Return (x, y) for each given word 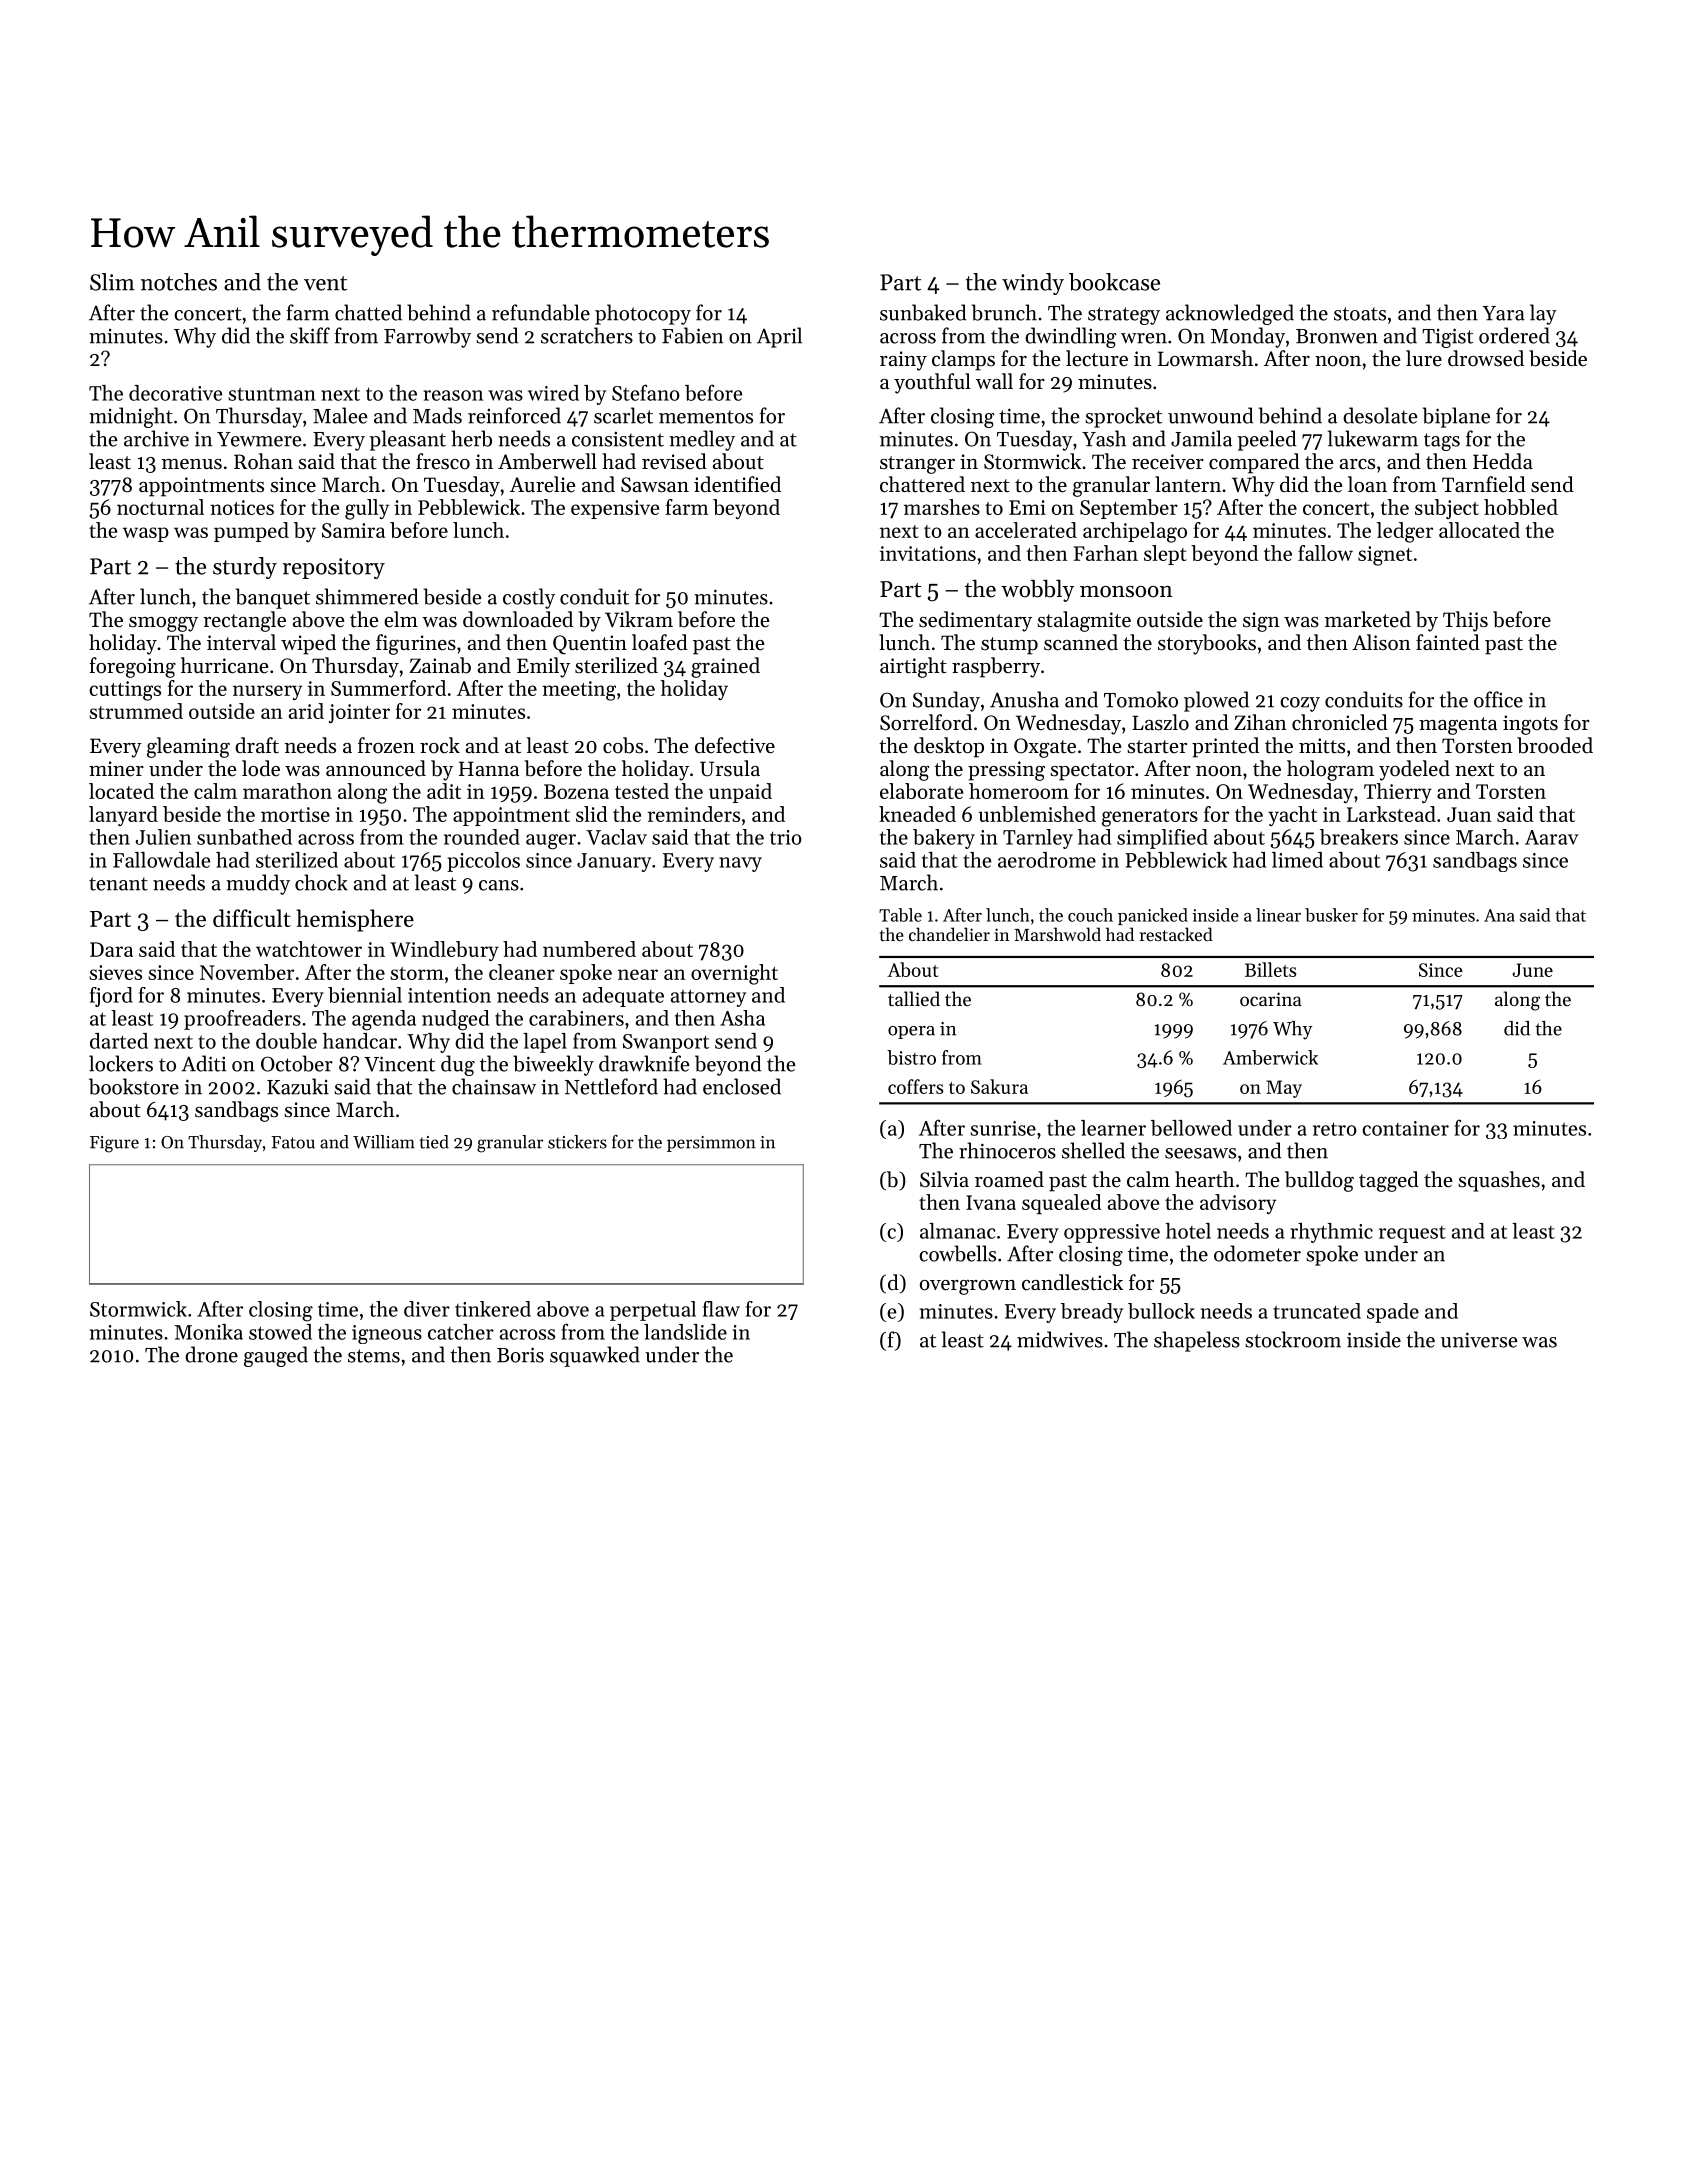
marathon (287, 791)
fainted (1448, 642)
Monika (208, 1332)
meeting (579, 691)
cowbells (957, 1253)
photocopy (643, 314)
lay (1543, 314)
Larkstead (1391, 814)
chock (321, 882)
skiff (310, 335)
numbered (589, 949)
